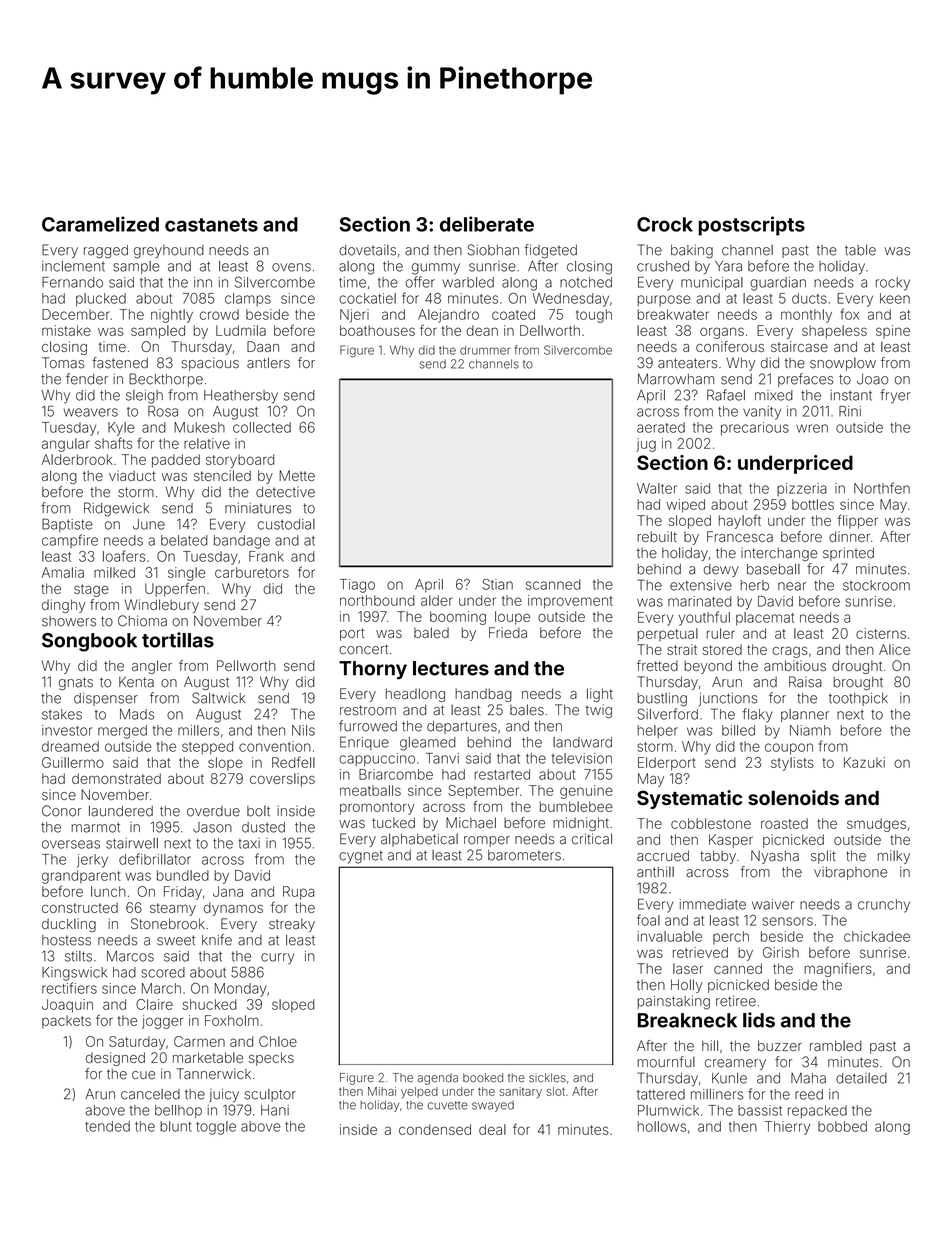 The height and width of the screenshot is (1233, 952). What do you see at coordinates (212, 827) in the screenshot?
I see `Jason` at bounding box center [212, 827].
